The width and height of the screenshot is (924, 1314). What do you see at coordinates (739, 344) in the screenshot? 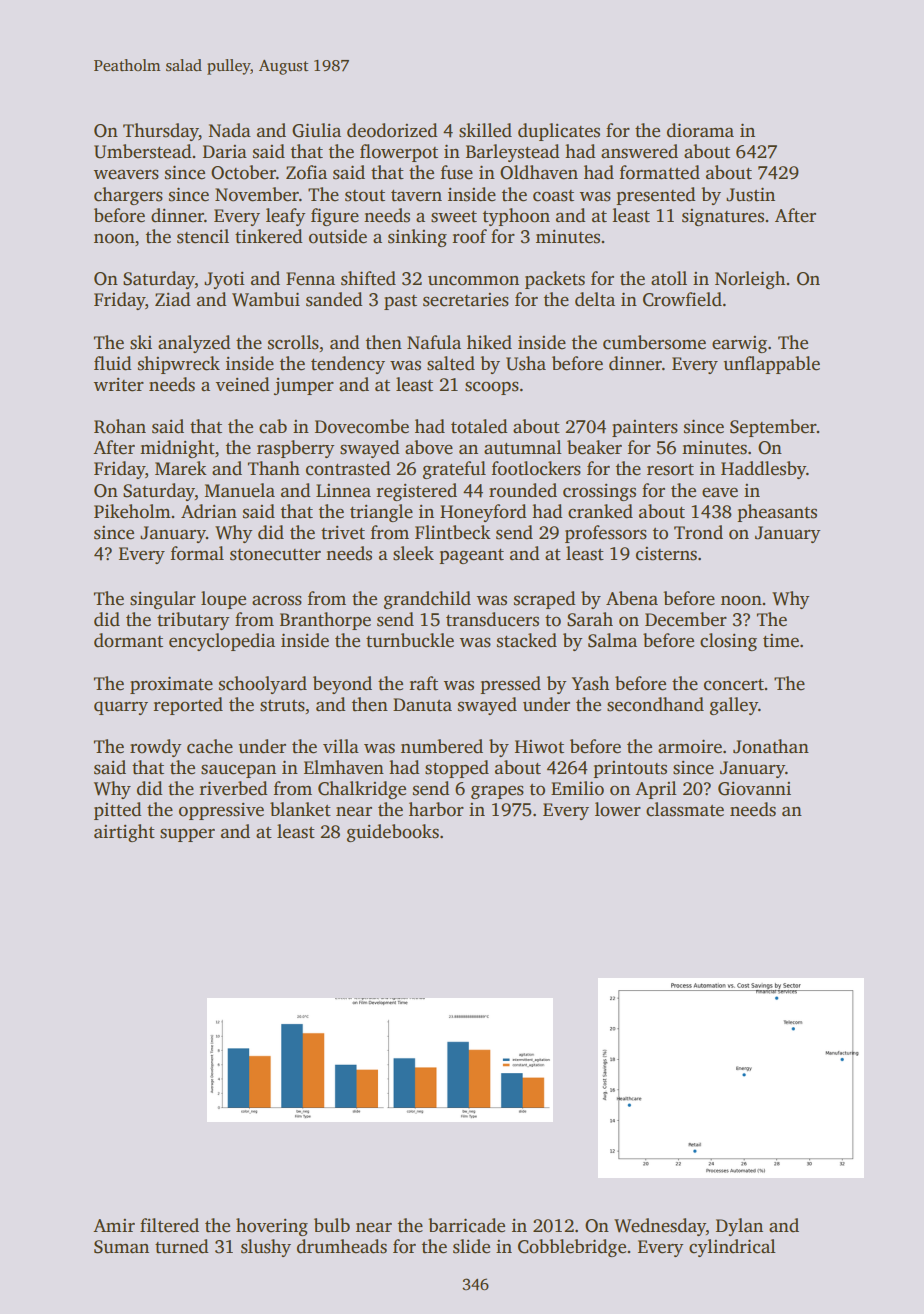
I see `earwig` at bounding box center [739, 344].
